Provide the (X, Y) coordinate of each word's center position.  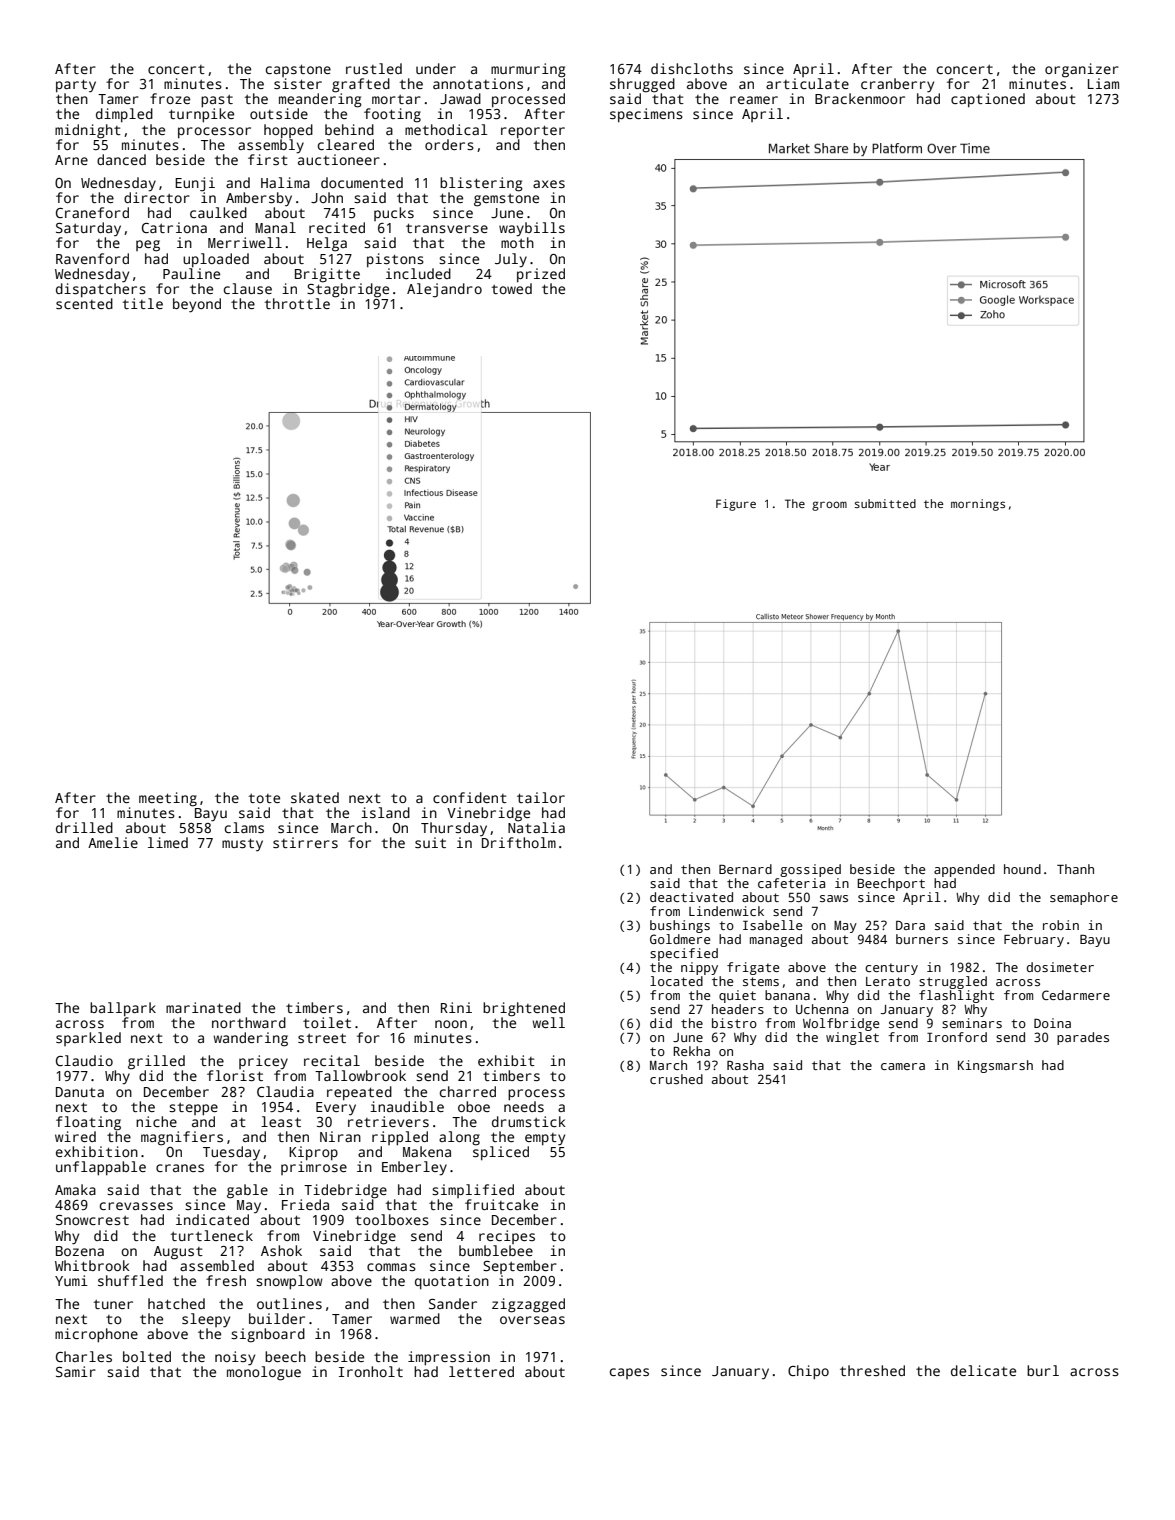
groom (829, 506)
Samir (76, 1371)
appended (964, 870)
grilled (156, 1062)
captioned (988, 100)
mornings (978, 505)
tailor (541, 797)
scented (84, 303)
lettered (481, 1371)
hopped (288, 131)
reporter (533, 131)
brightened (524, 1009)
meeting (168, 799)
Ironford (957, 1037)
